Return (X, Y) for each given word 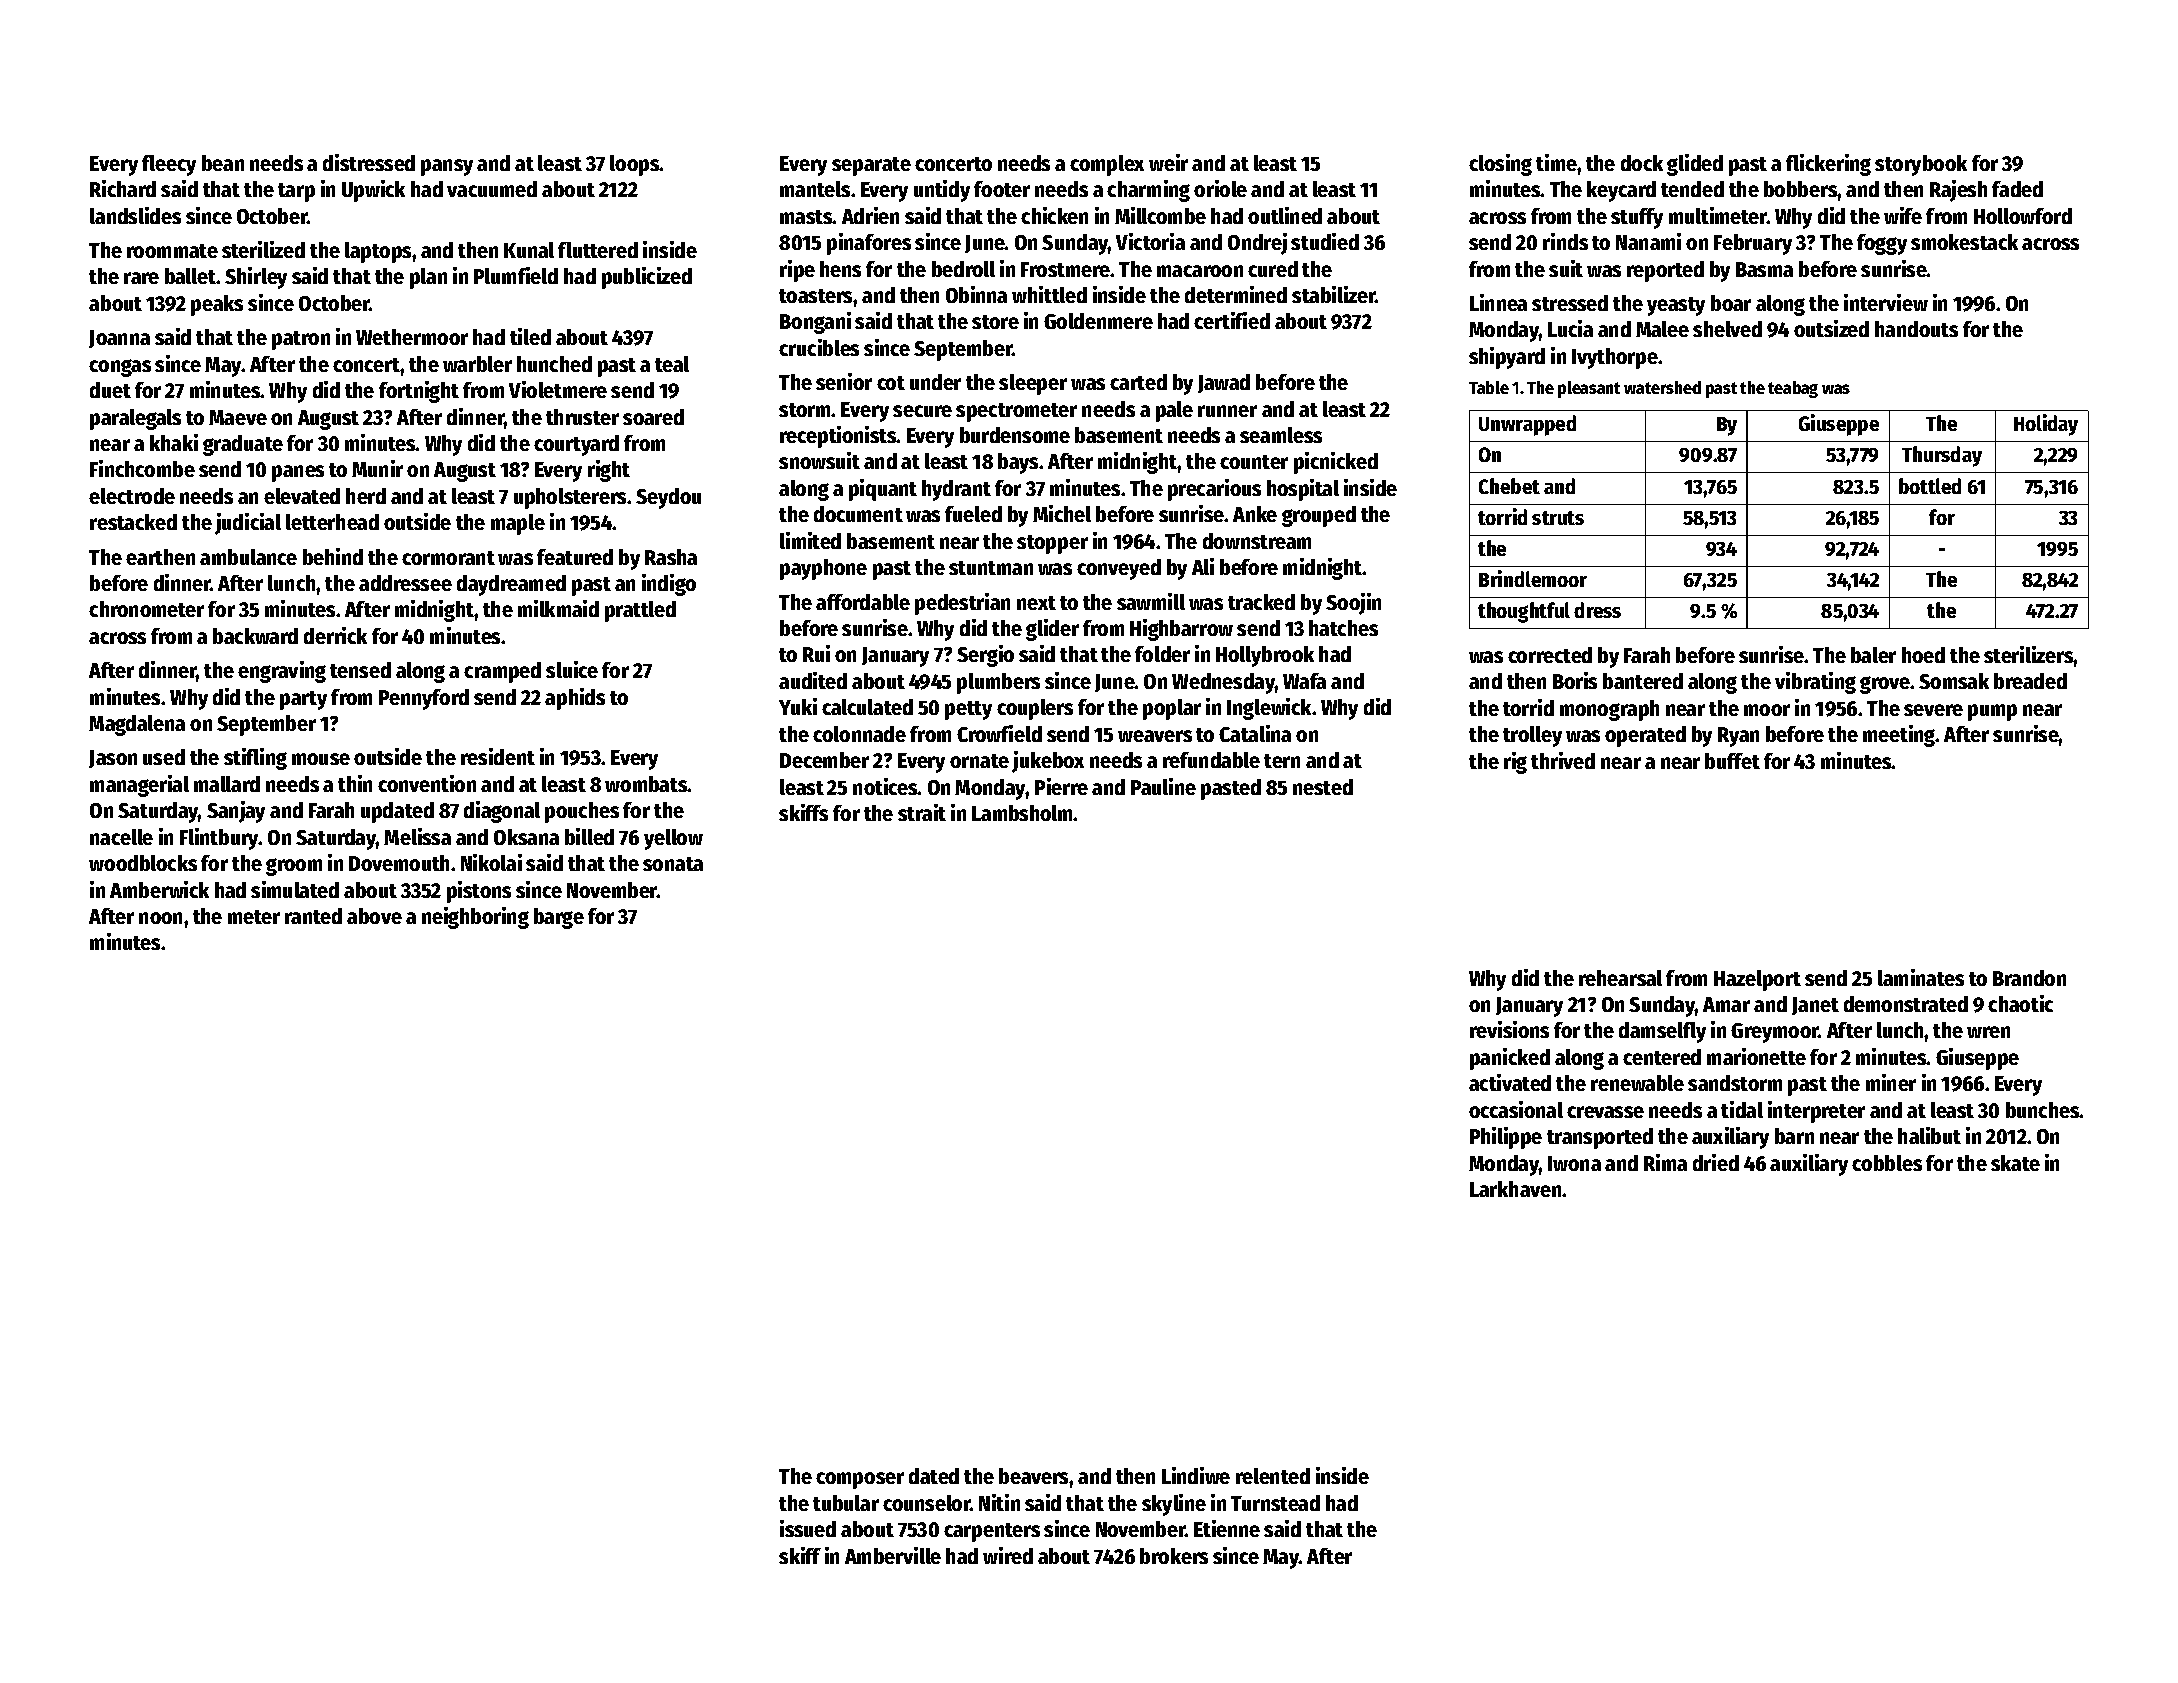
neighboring (475, 918)
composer (860, 1480)
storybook (1921, 165)
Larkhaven (1515, 1189)
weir (1168, 162)
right (609, 471)
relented (1273, 1476)
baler (1873, 655)
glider (1052, 630)
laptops (378, 252)
